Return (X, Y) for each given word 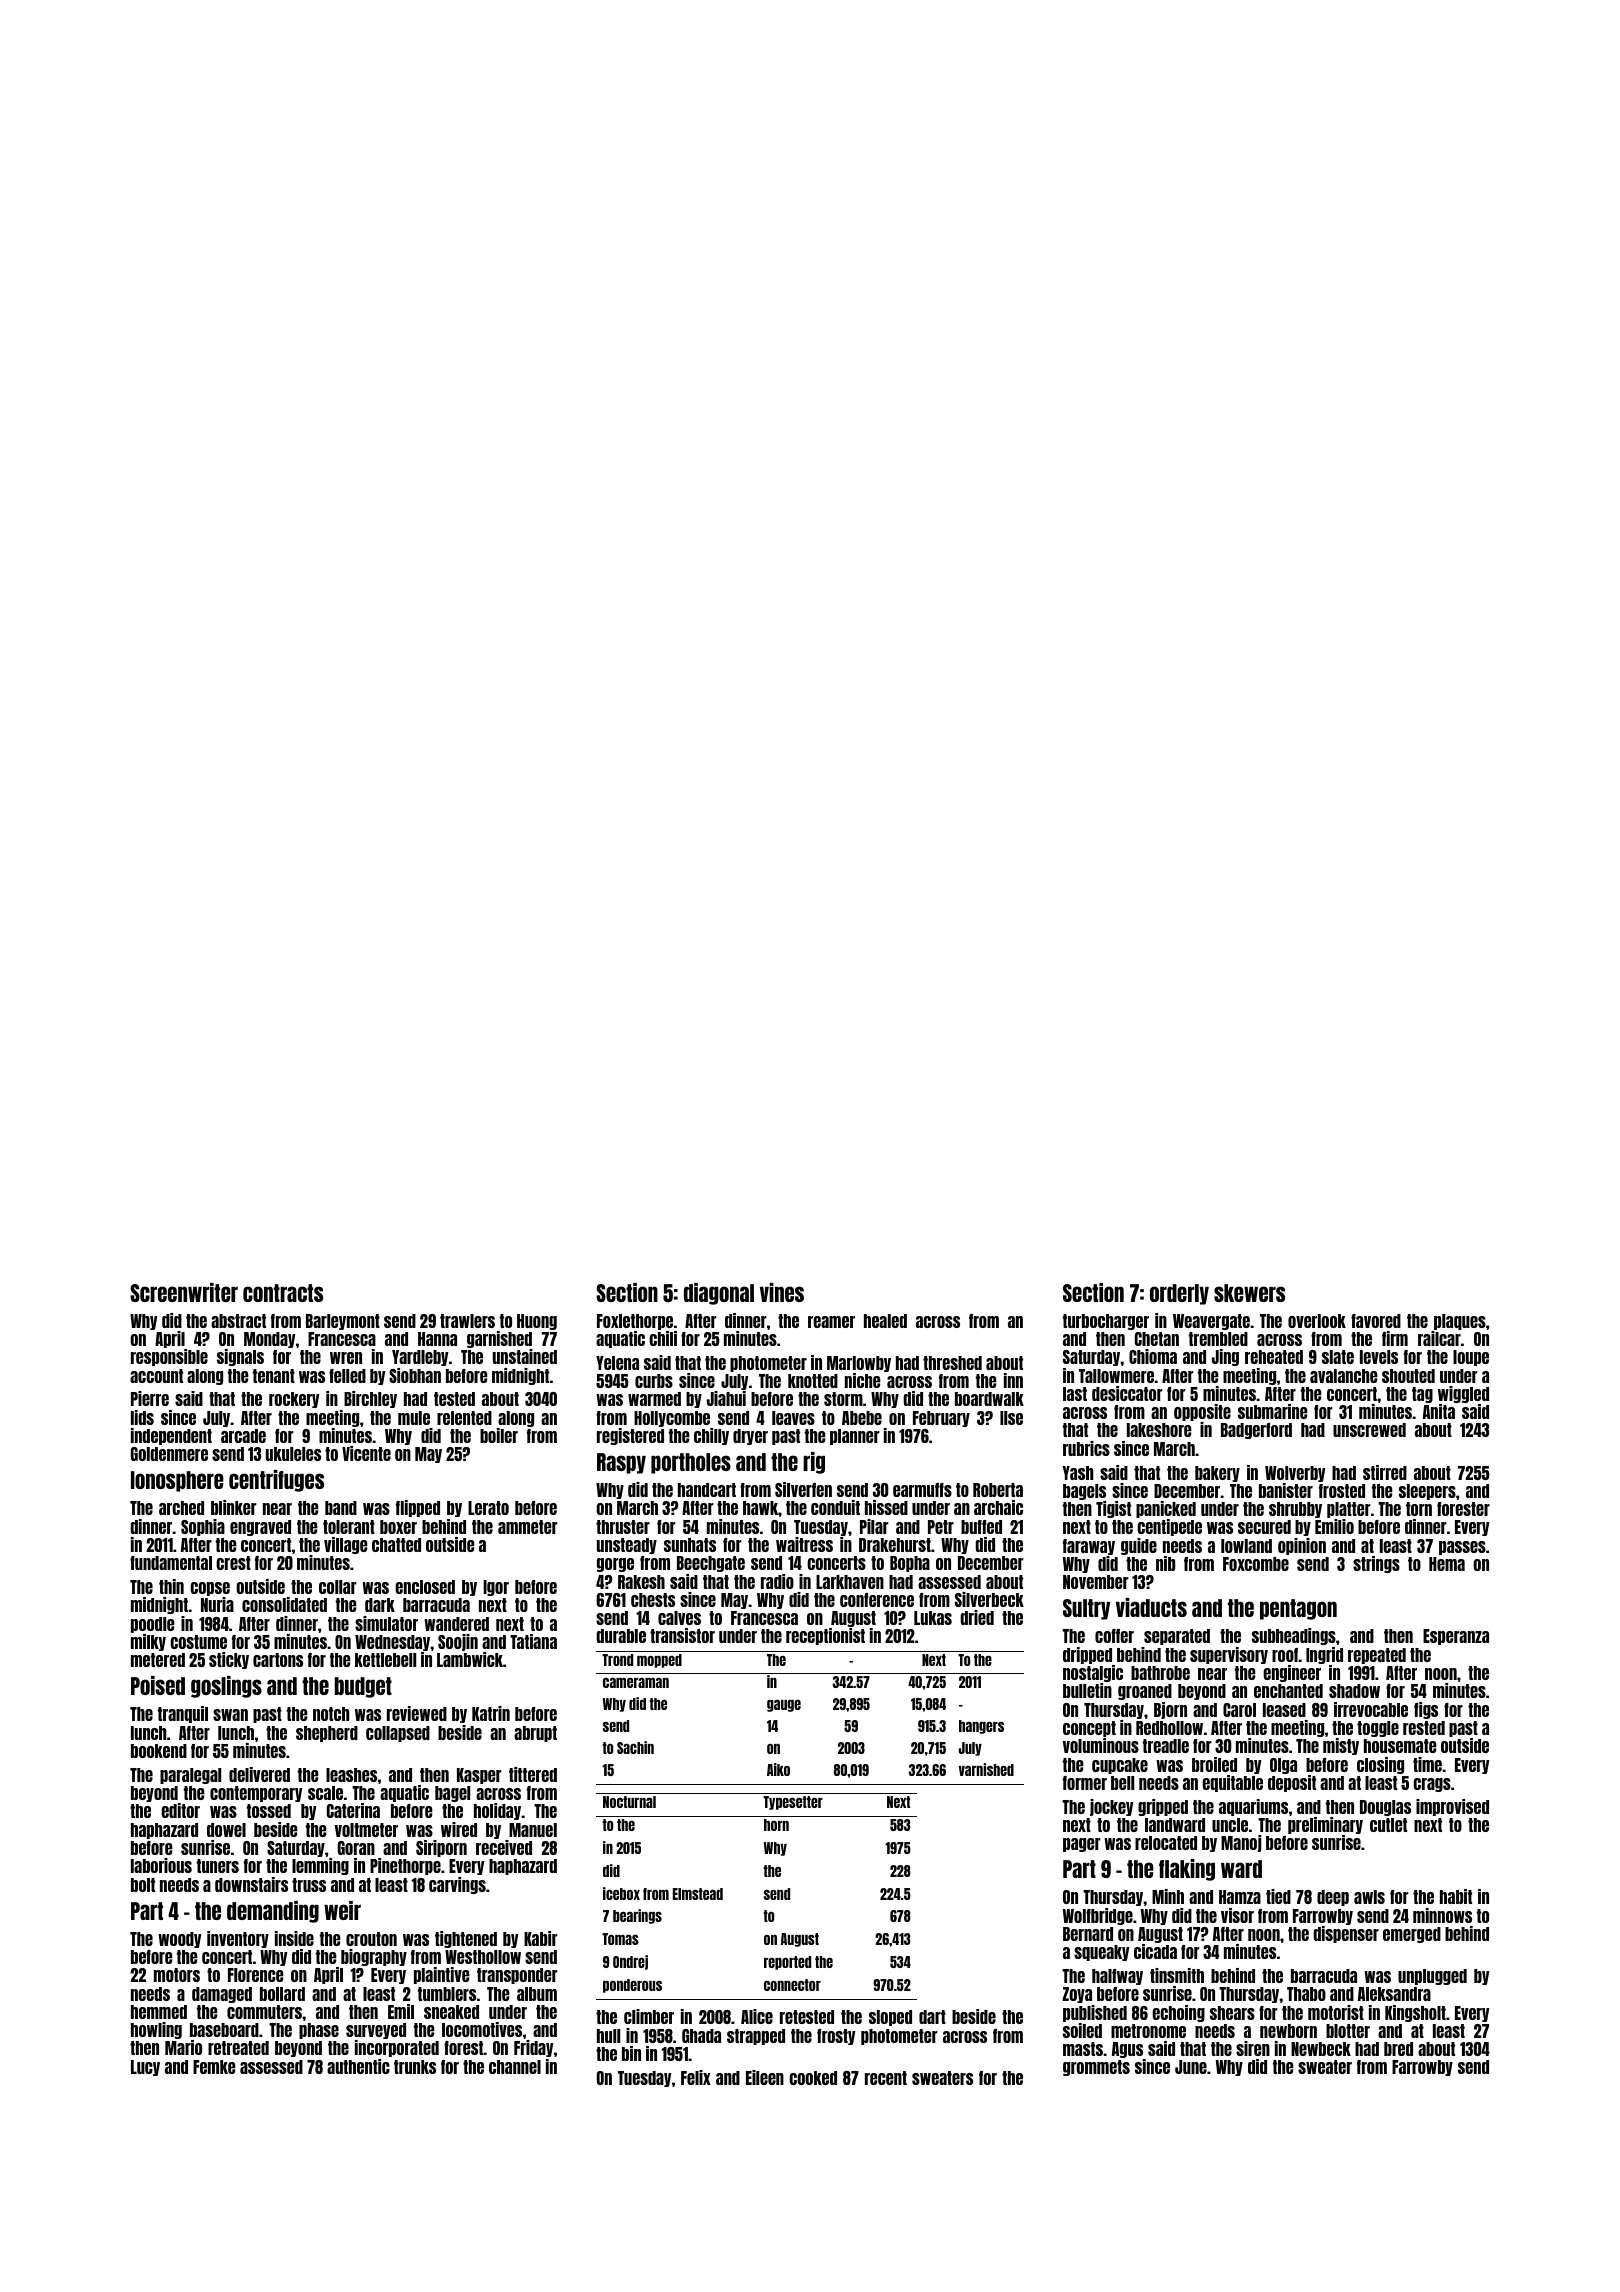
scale (325, 1793)
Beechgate (711, 1564)
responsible (169, 1357)
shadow (1354, 1691)
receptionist (825, 1636)
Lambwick (470, 1659)
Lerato (488, 1508)
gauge (784, 1706)
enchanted (1288, 1691)
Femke (214, 2067)
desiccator (1127, 1393)
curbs (654, 1381)
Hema (1447, 1564)
